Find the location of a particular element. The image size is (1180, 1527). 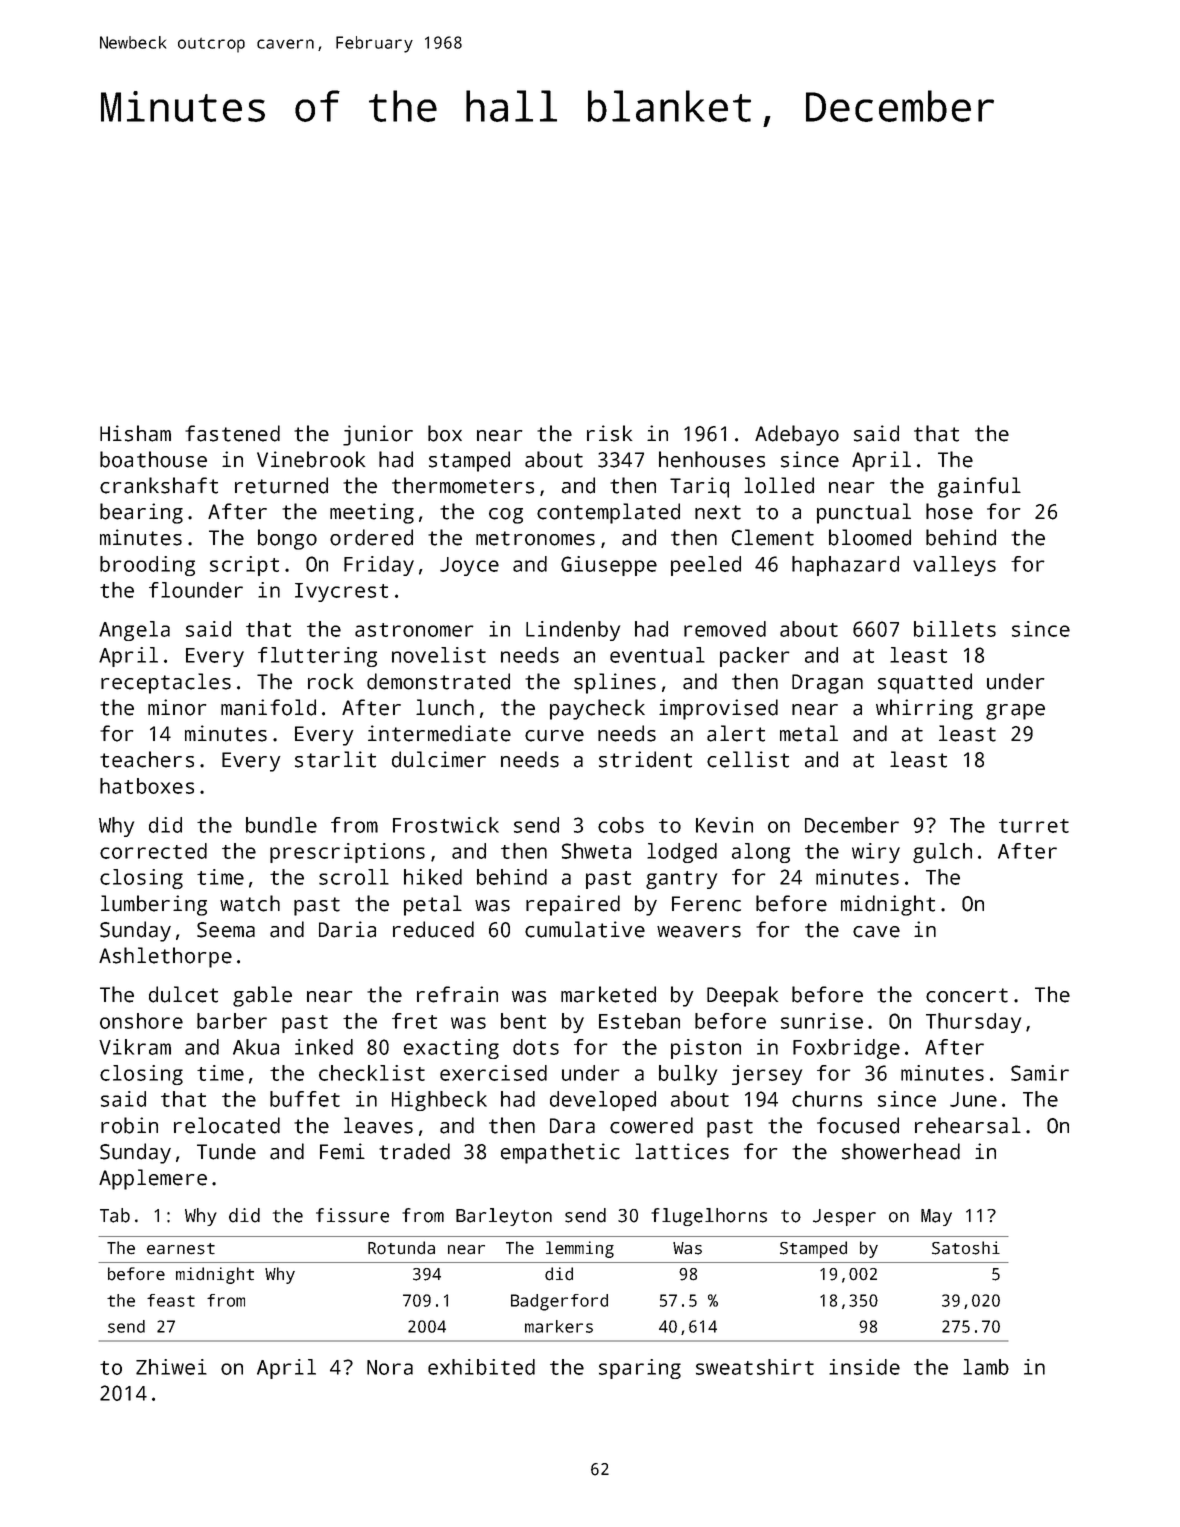

Deepak is located at coordinates (742, 996).
